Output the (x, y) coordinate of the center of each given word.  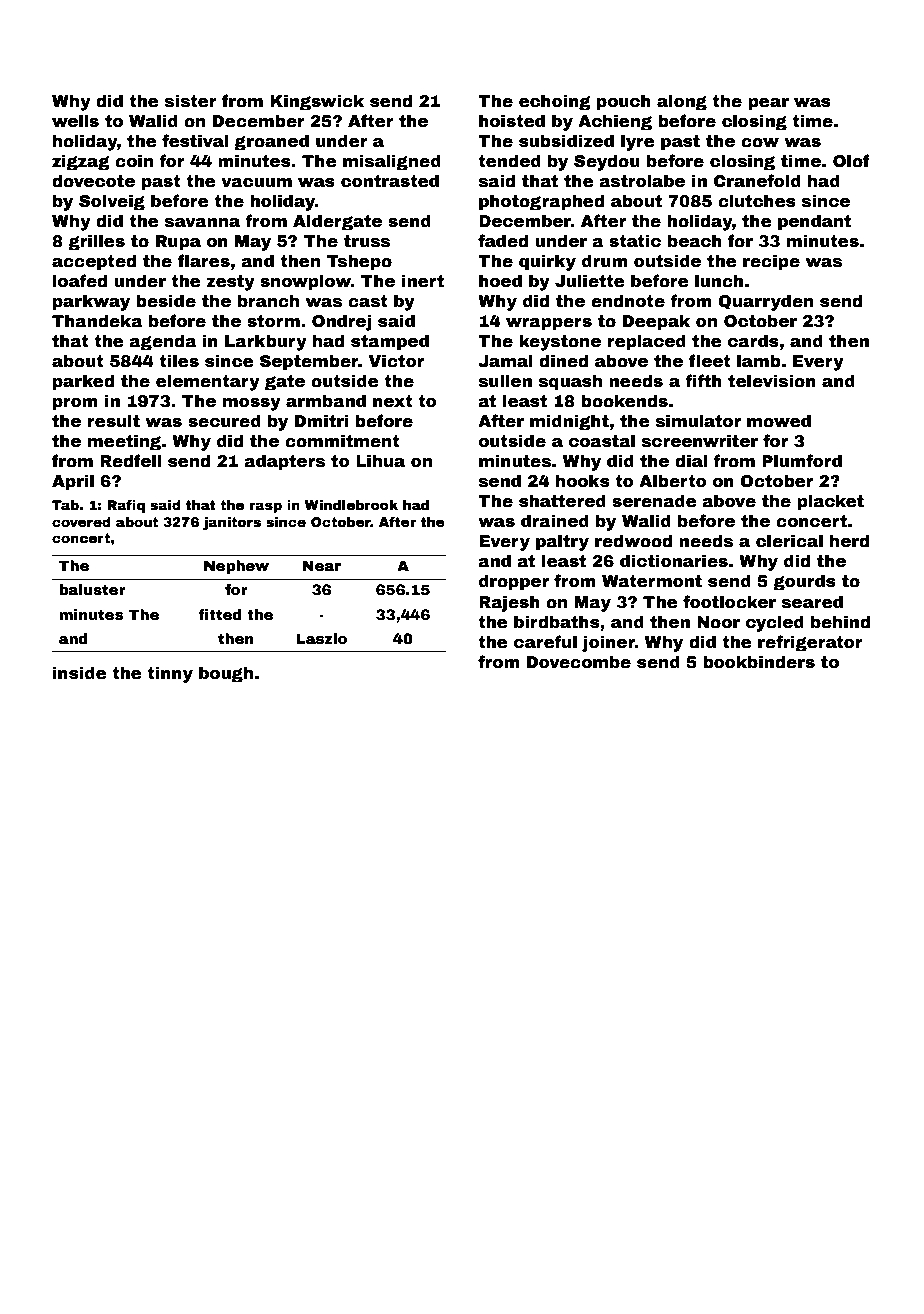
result (114, 421)
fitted (220, 614)
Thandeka (97, 321)
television (772, 381)
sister (191, 101)
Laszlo (321, 638)
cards (753, 341)
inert (423, 281)
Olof (851, 161)
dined (563, 361)
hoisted (512, 121)
